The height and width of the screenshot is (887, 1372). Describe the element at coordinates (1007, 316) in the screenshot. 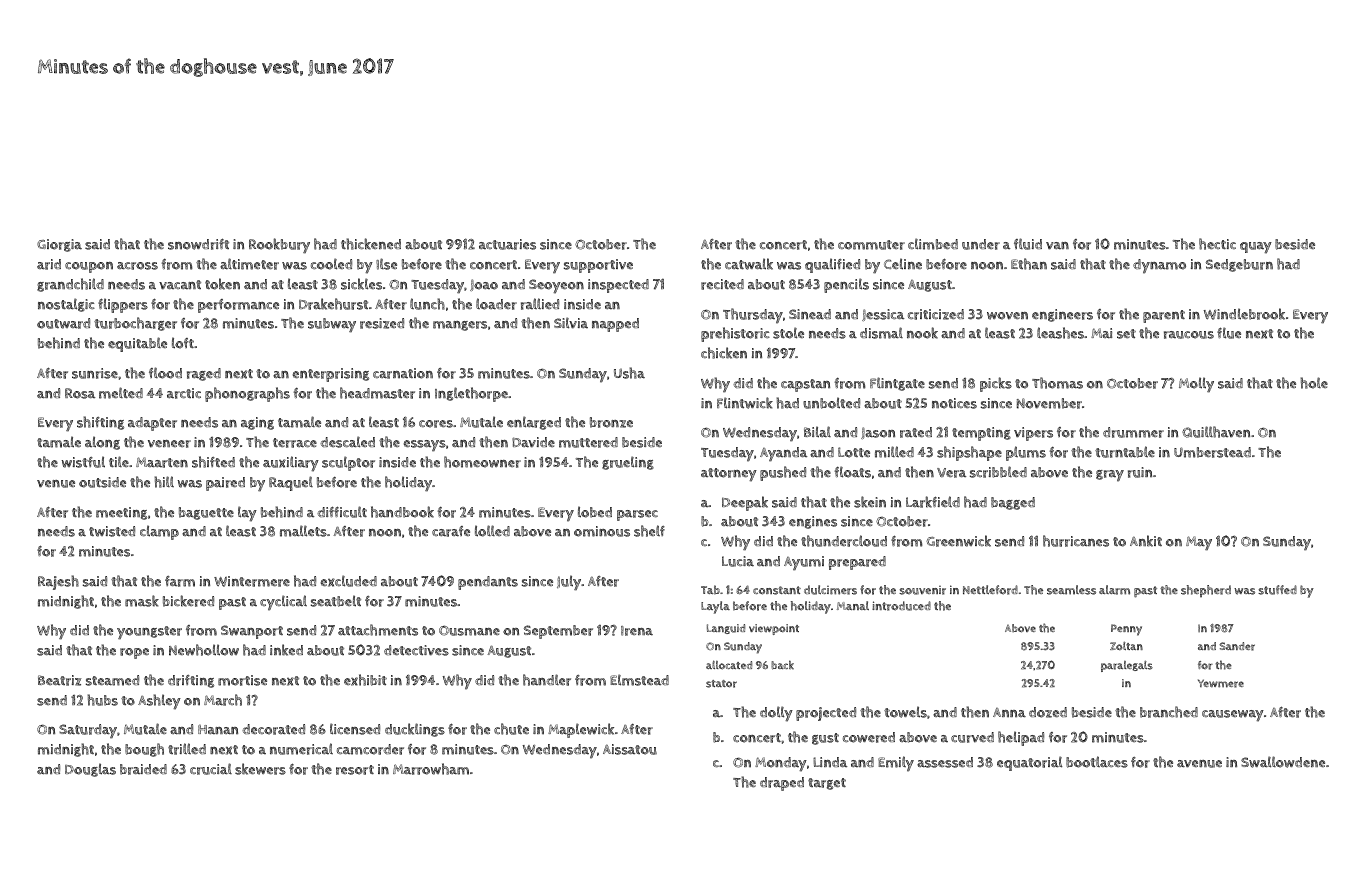

I see `woven` at that location.
